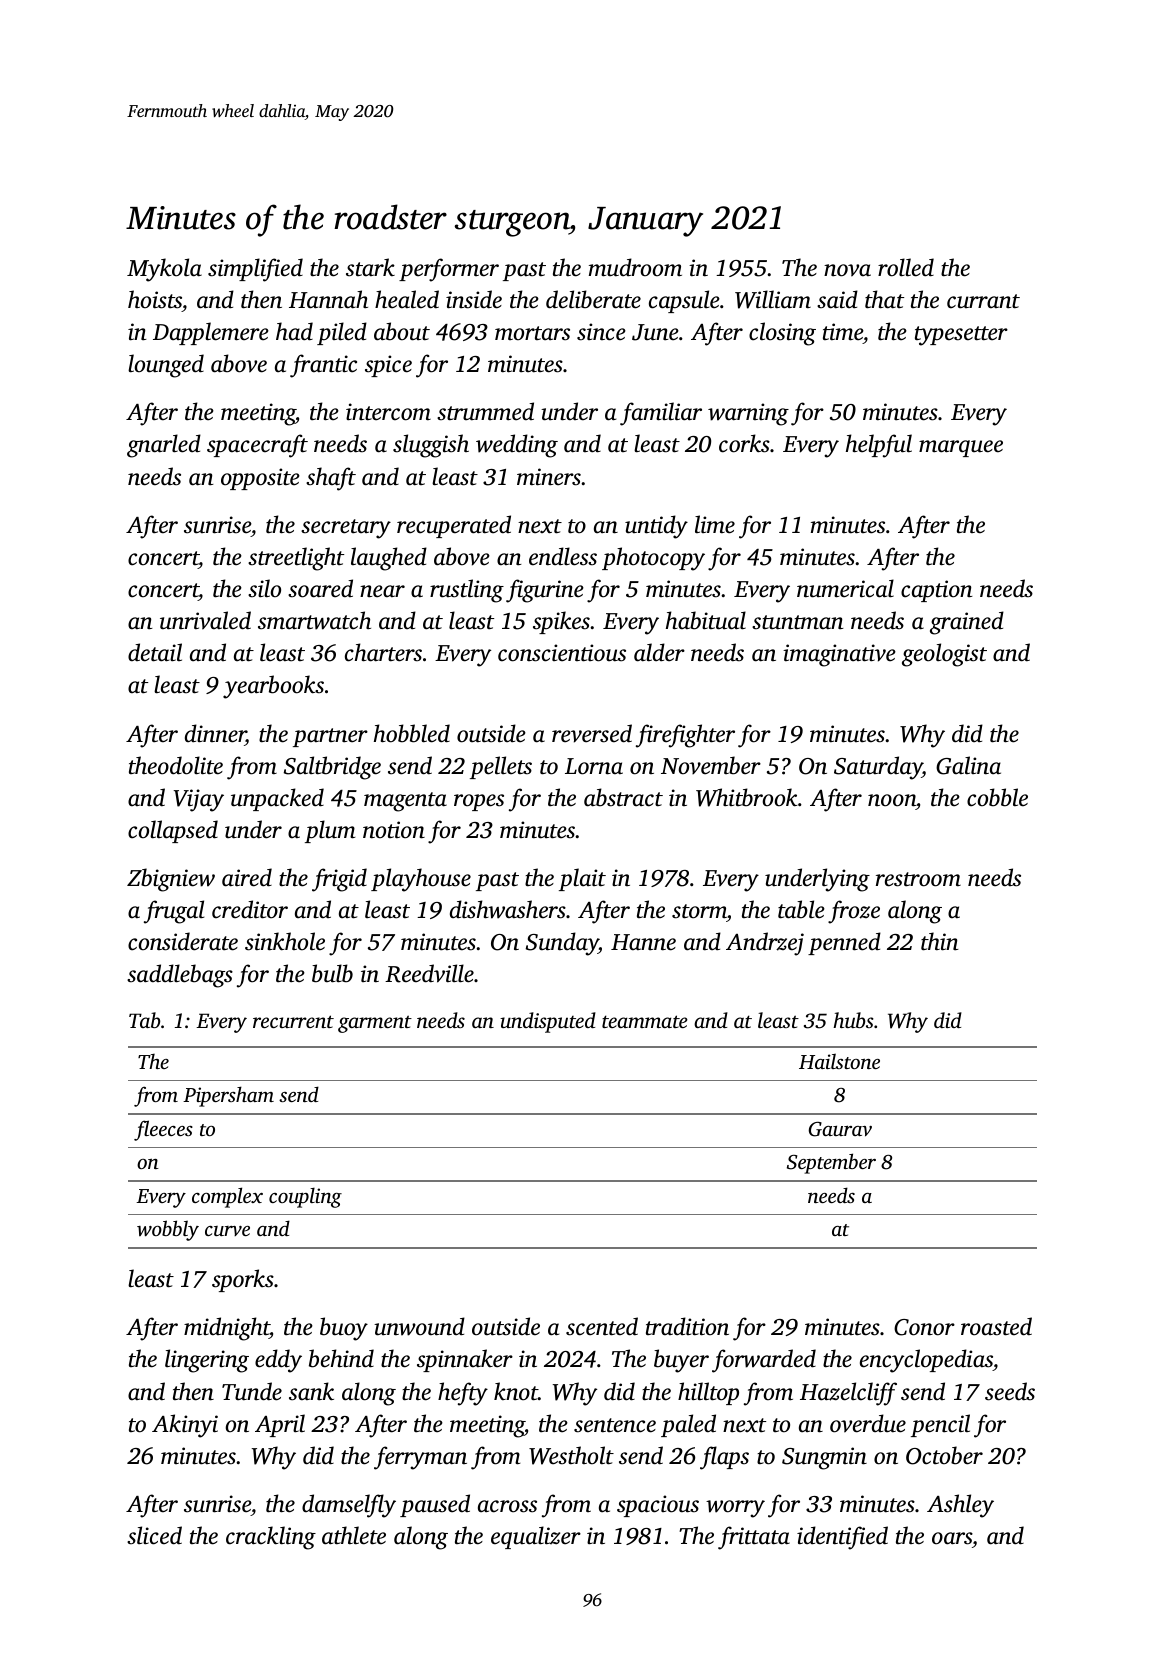  What do you see at coordinates (349, 1506) in the page?
I see `damselfly` at bounding box center [349, 1506].
